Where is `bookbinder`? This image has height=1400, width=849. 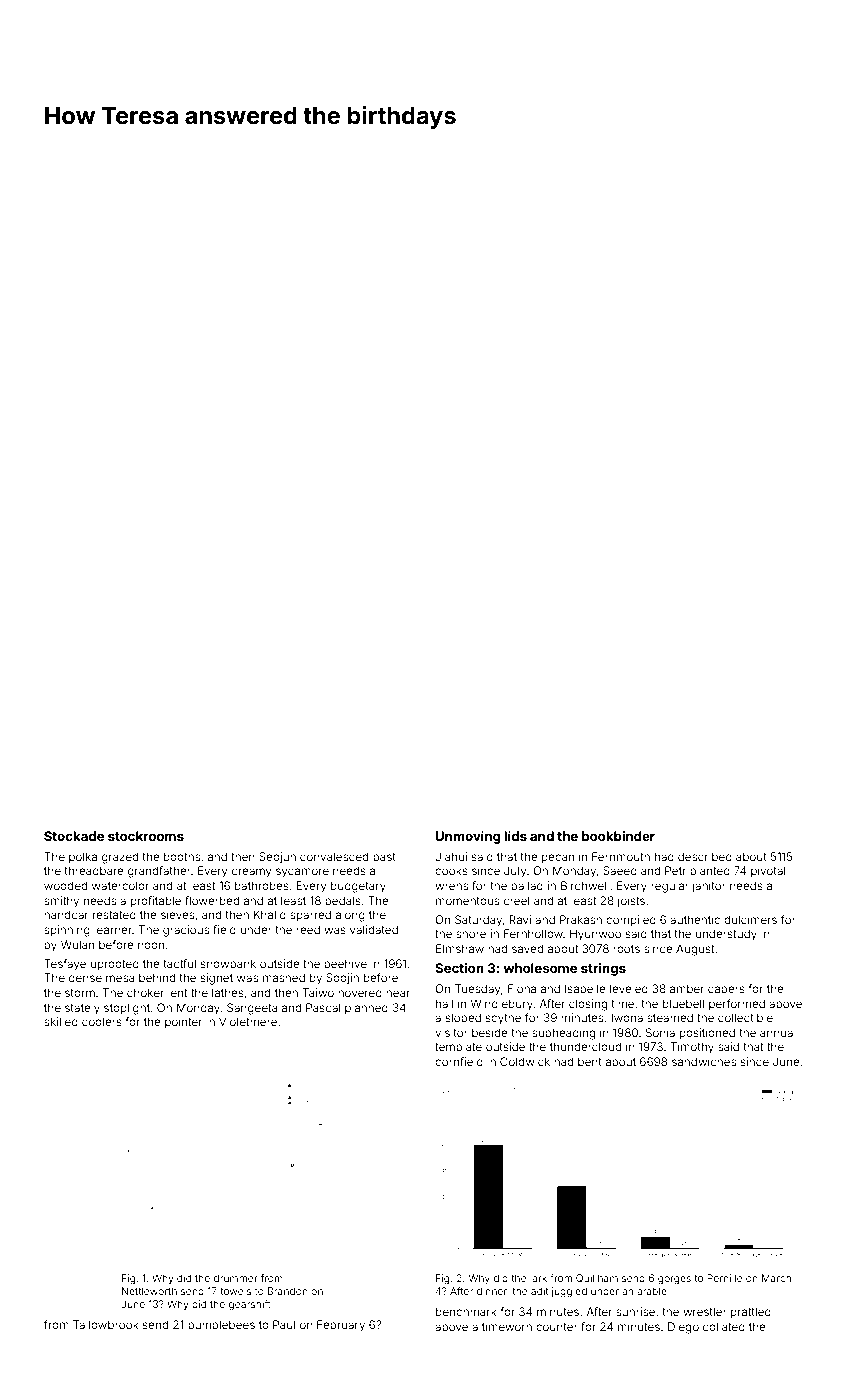
bookbinder is located at coordinates (618, 836).
